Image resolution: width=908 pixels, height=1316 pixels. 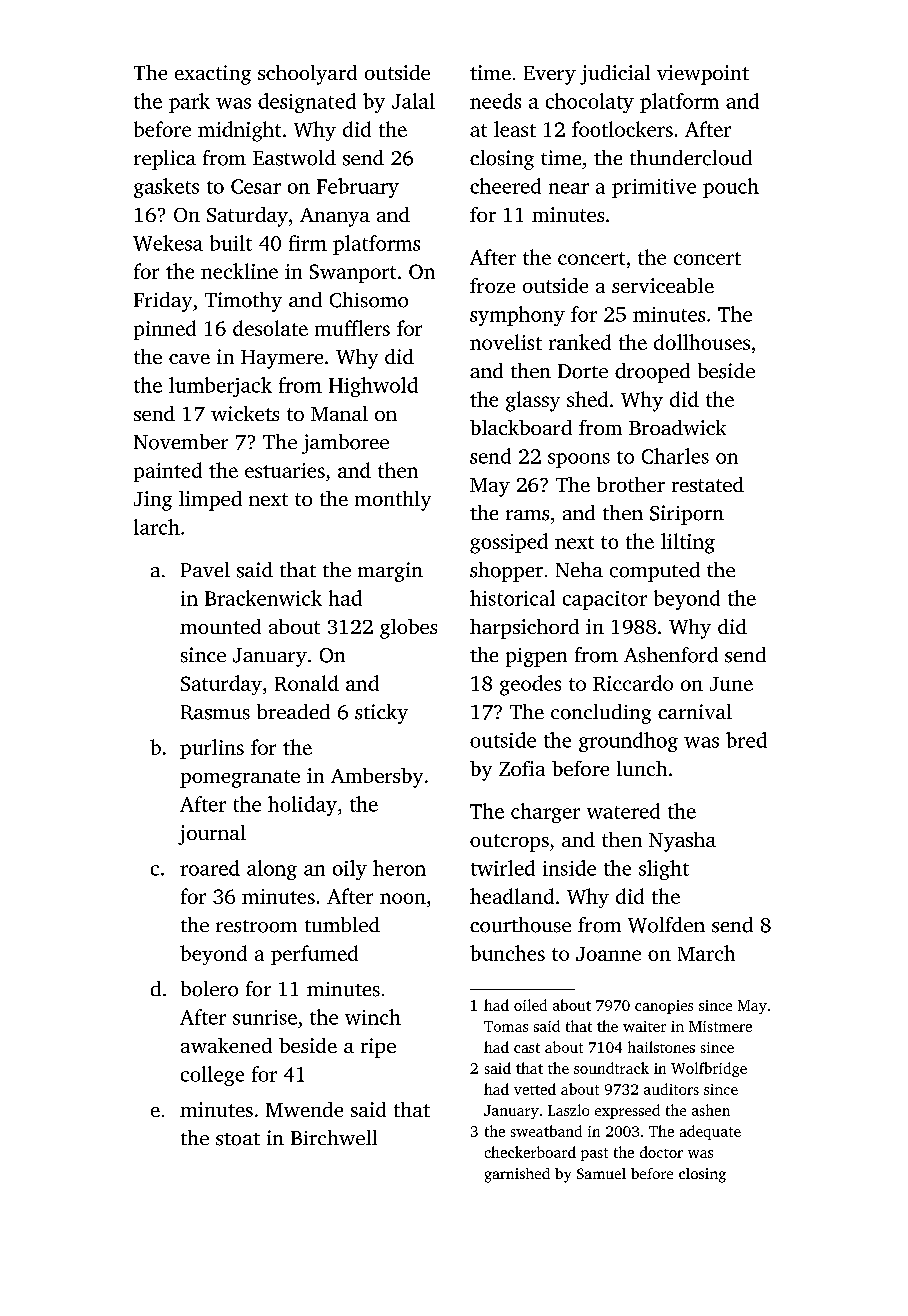 I want to click on sweatband, so click(x=546, y=1131).
